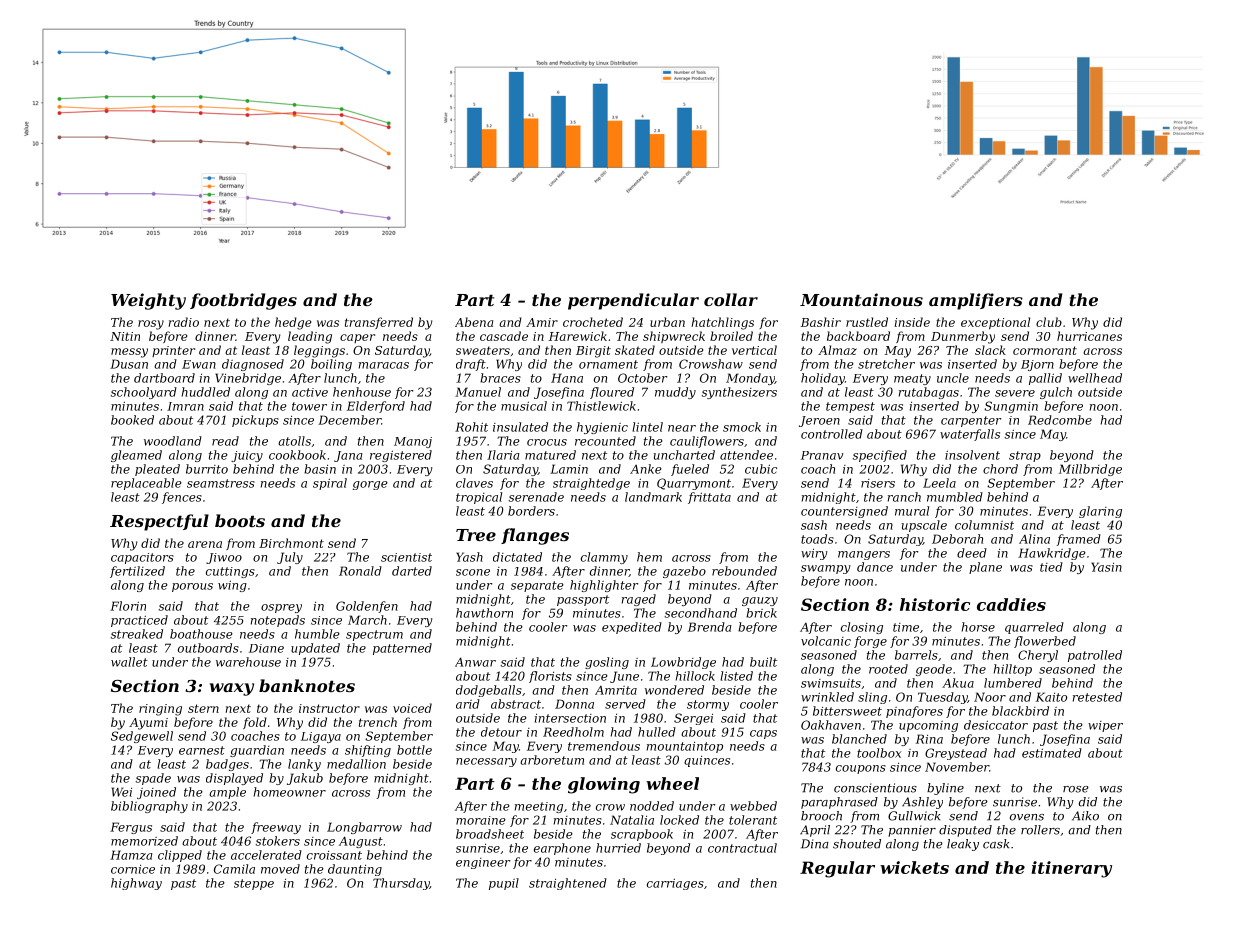 This document has height=952, width=1233. What do you see at coordinates (367, 607) in the document?
I see `Goldenfen` at bounding box center [367, 607].
